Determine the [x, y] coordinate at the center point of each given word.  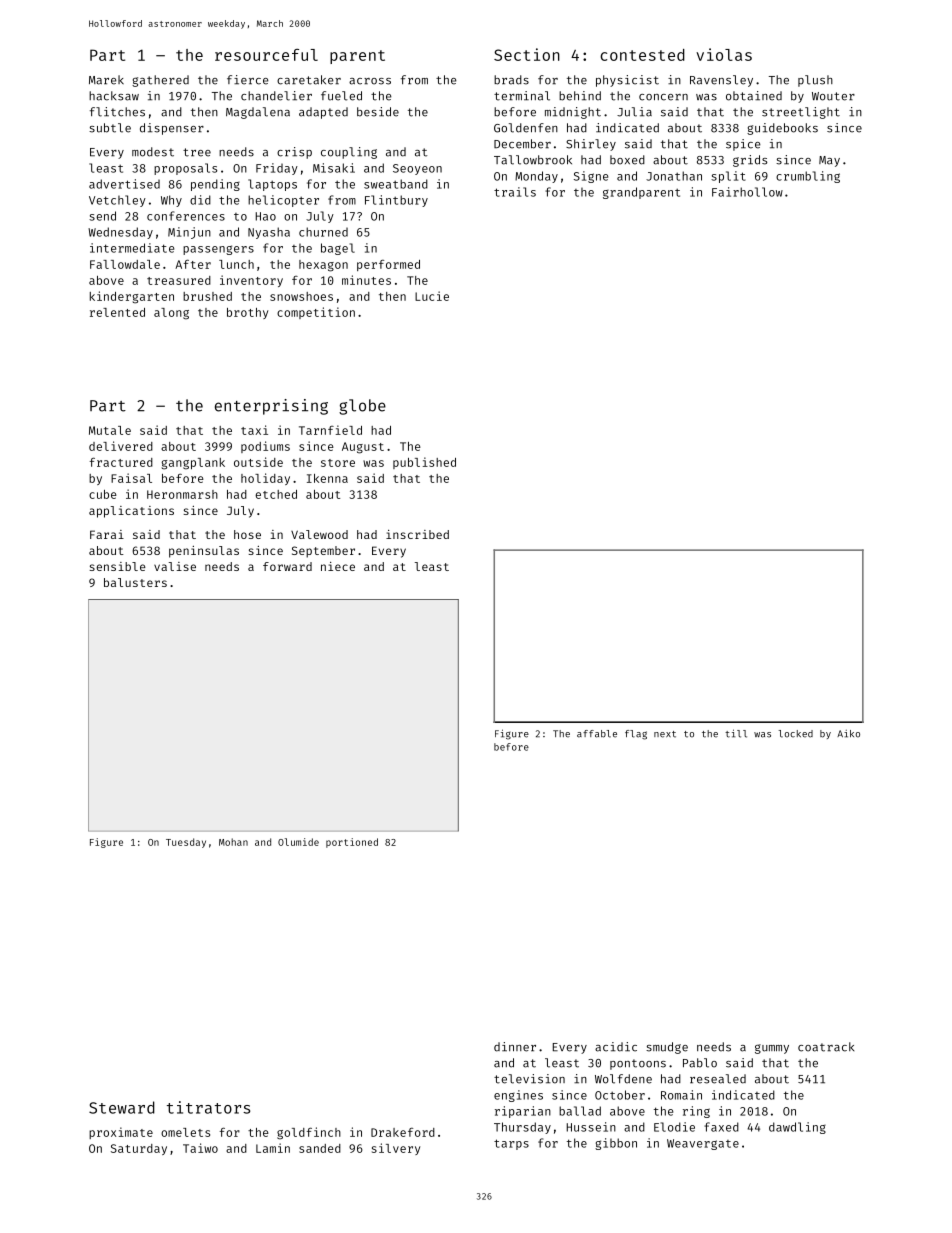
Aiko [848, 734]
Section [527, 54]
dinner [515, 1047]
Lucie [432, 296]
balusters [135, 582]
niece [338, 566]
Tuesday [186, 843]
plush [815, 81]
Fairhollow [747, 192]
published [424, 463]
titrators [208, 1107]
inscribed [417, 534]
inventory [251, 281]
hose [247, 534]
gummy [772, 1049]
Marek [106, 80]
